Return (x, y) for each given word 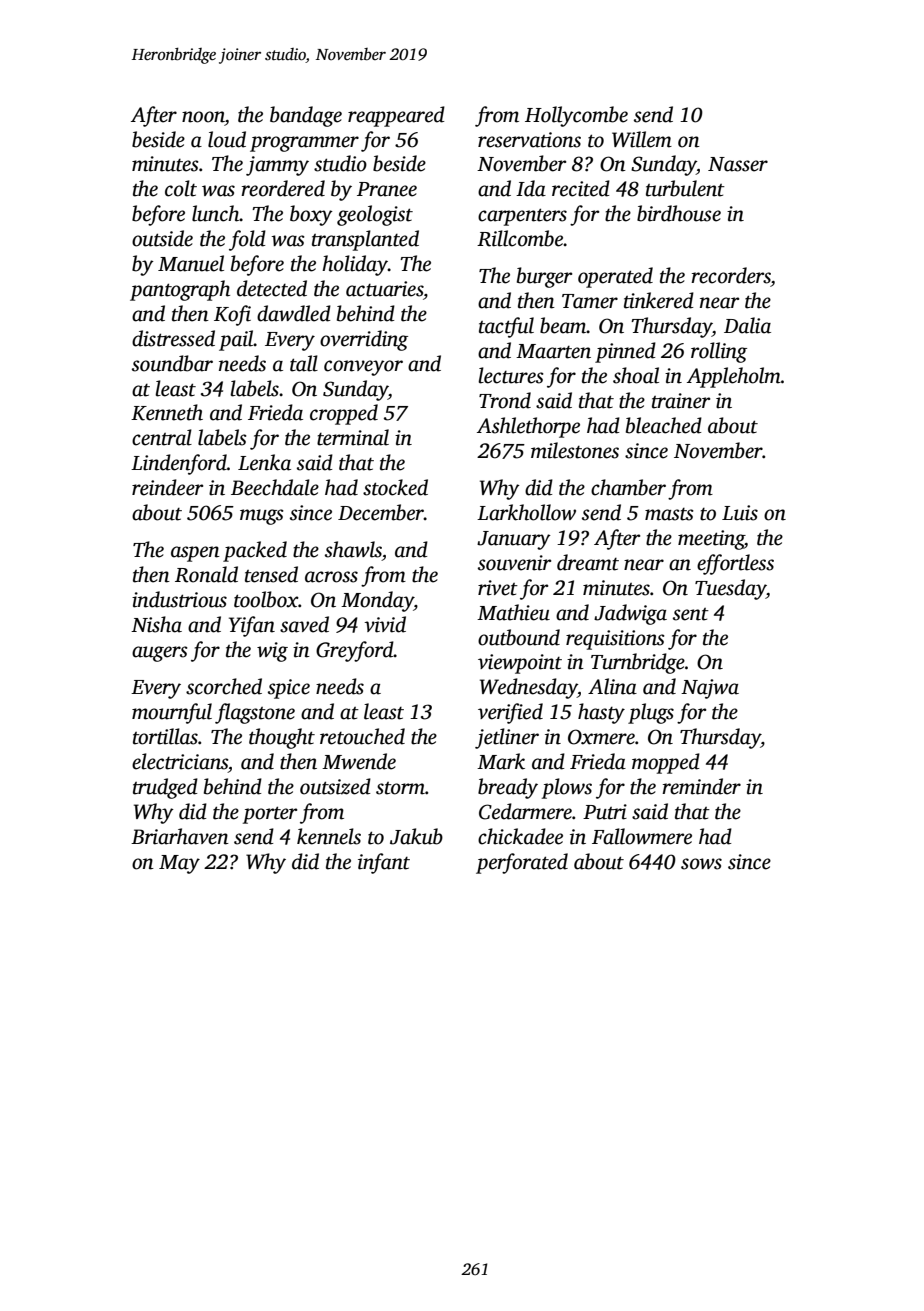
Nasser (738, 164)
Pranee (387, 189)
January (514, 540)
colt (181, 188)
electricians (180, 761)
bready (508, 788)
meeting (711, 540)
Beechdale (275, 487)
